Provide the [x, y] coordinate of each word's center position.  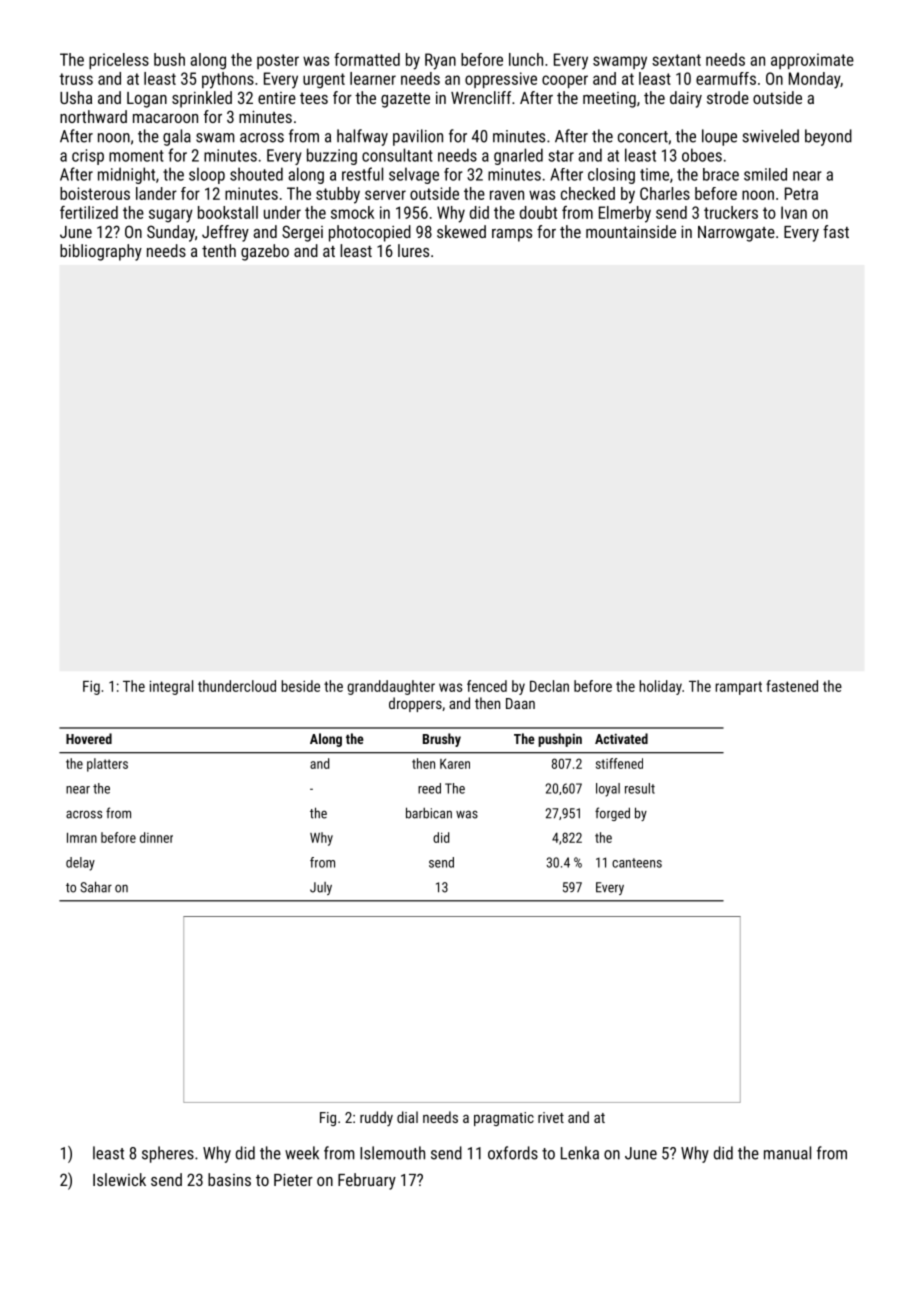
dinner [156, 837]
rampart [738, 688]
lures [413, 250]
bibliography [101, 252]
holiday [660, 687]
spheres [168, 1154]
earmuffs [726, 78]
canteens [637, 863]
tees [314, 98]
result [640, 788]
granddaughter [391, 687]
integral [171, 687]
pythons [228, 80]
